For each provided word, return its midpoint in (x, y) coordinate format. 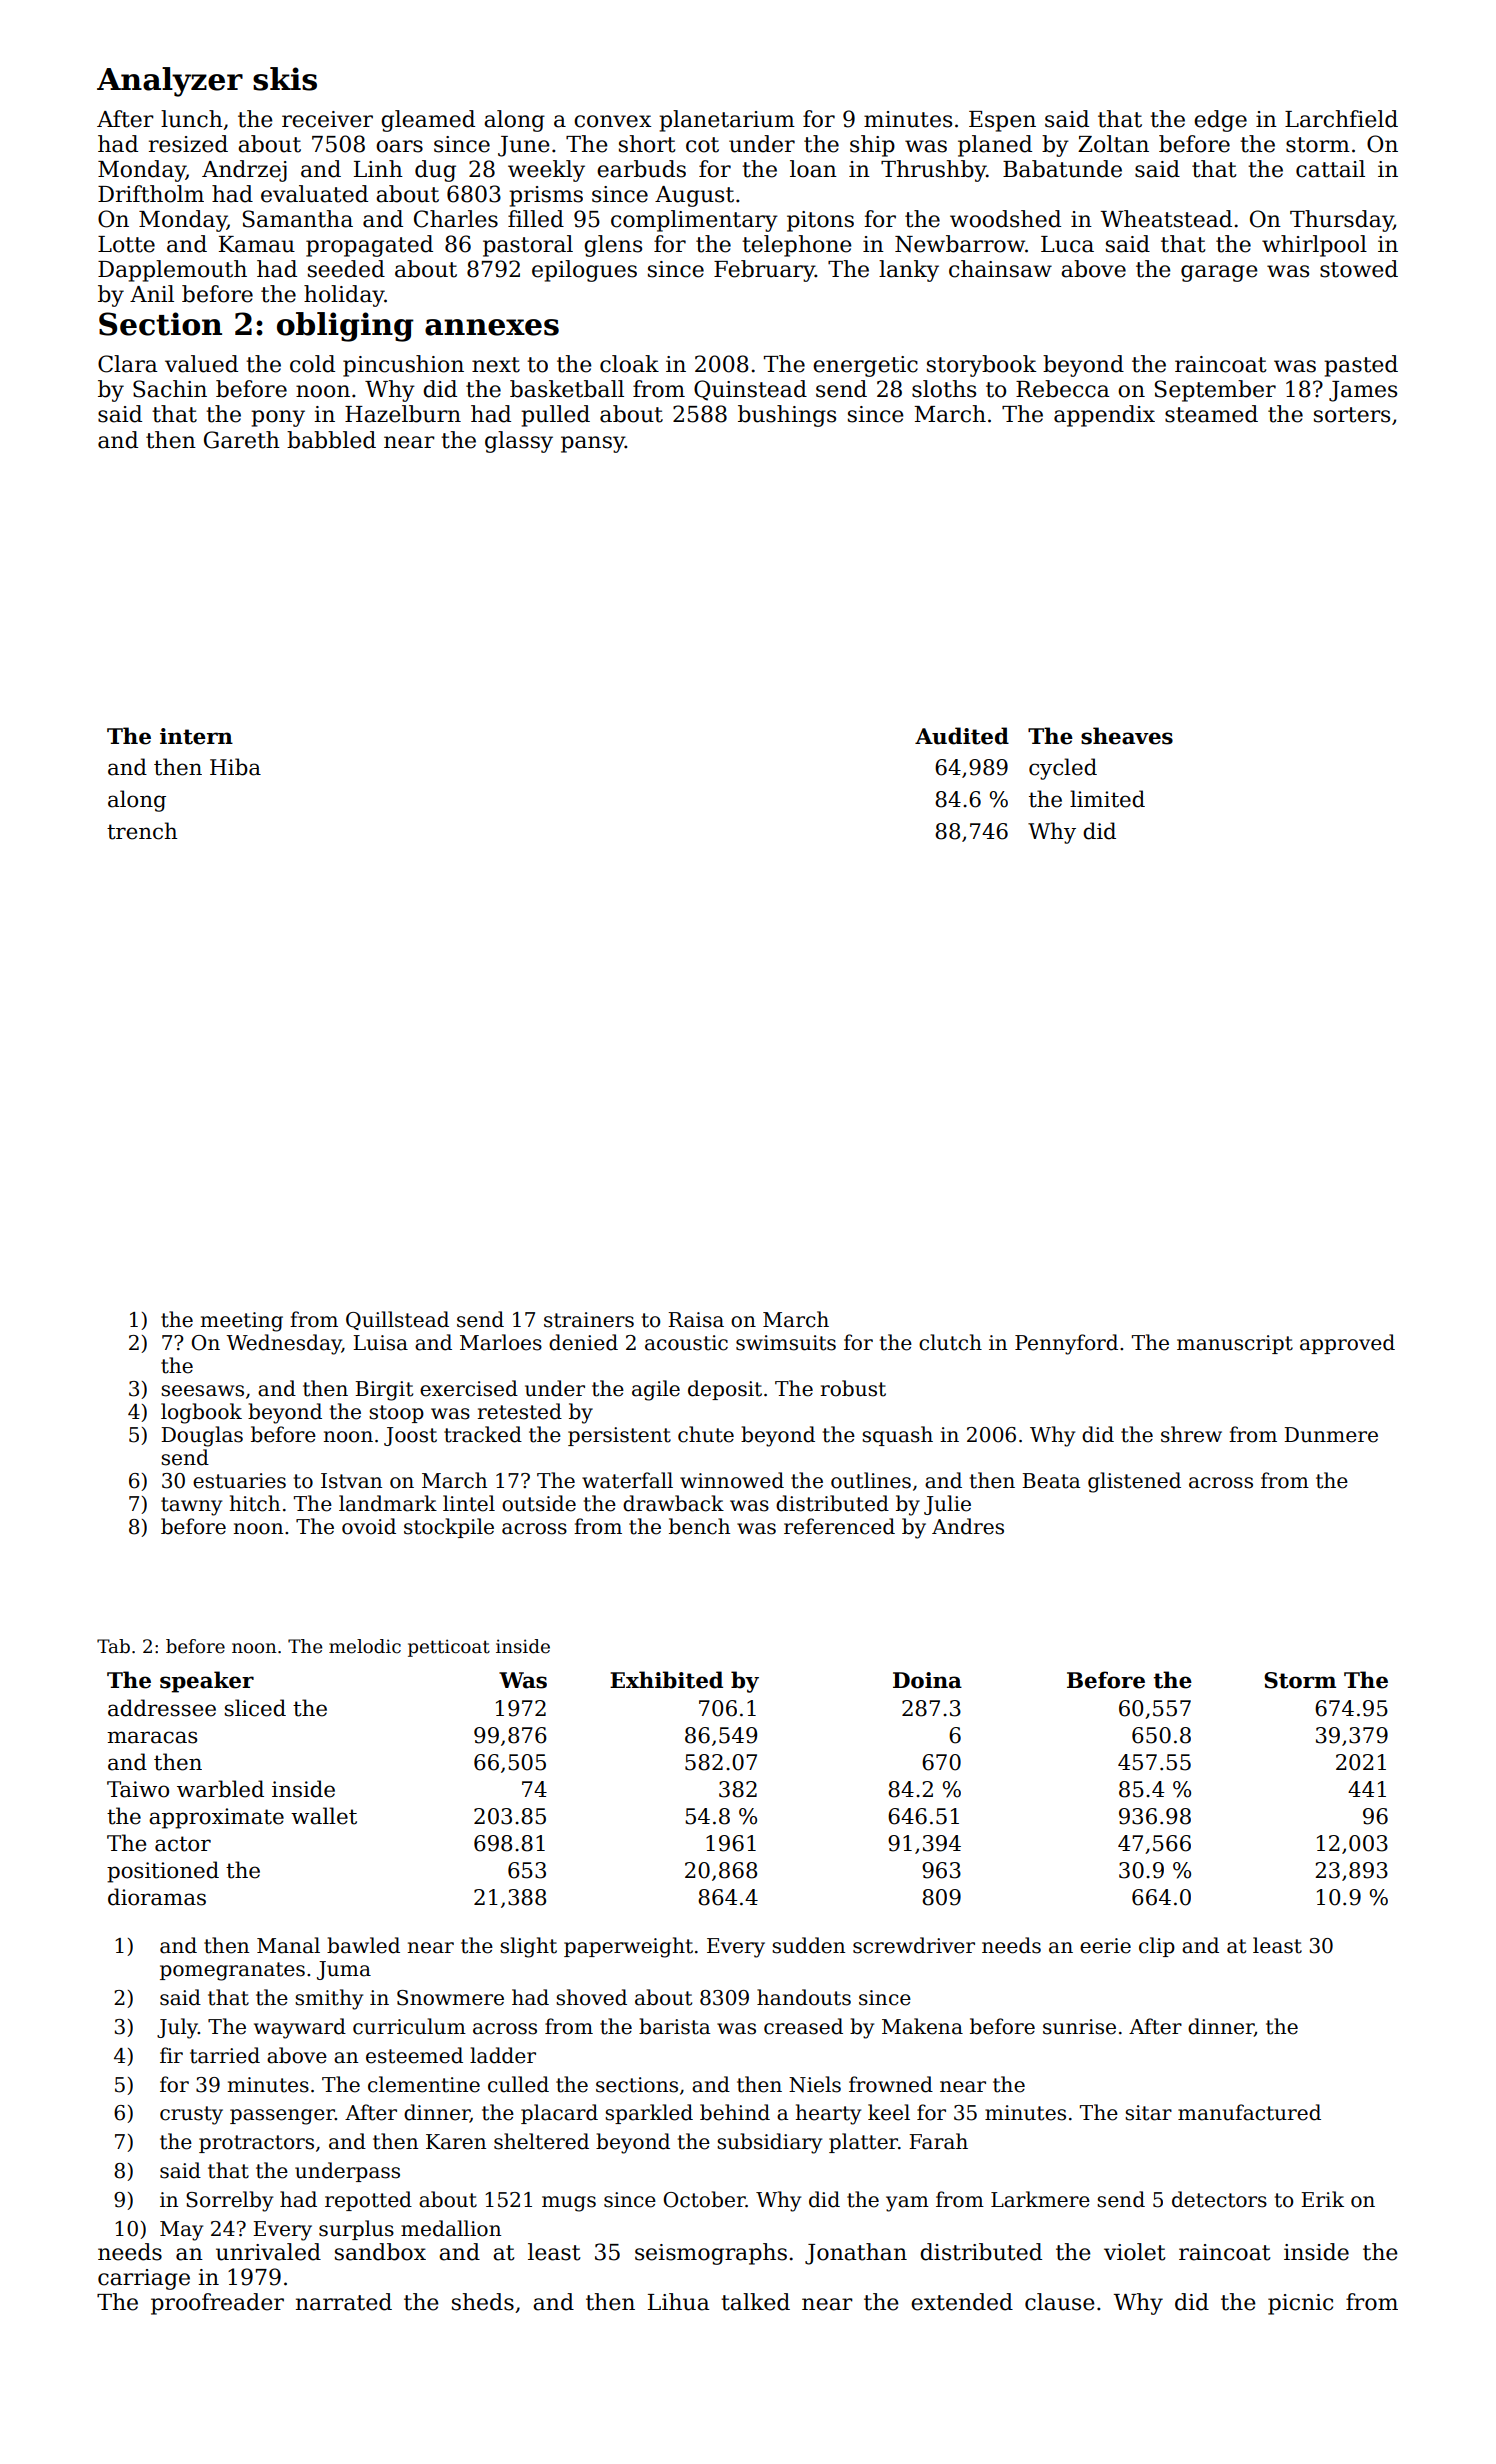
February (764, 271)
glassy (519, 442)
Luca (1067, 244)
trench (142, 831)
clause (1060, 2302)
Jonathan (856, 2254)
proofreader (217, 2304)
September (1215, 391)
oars (399, 146)
